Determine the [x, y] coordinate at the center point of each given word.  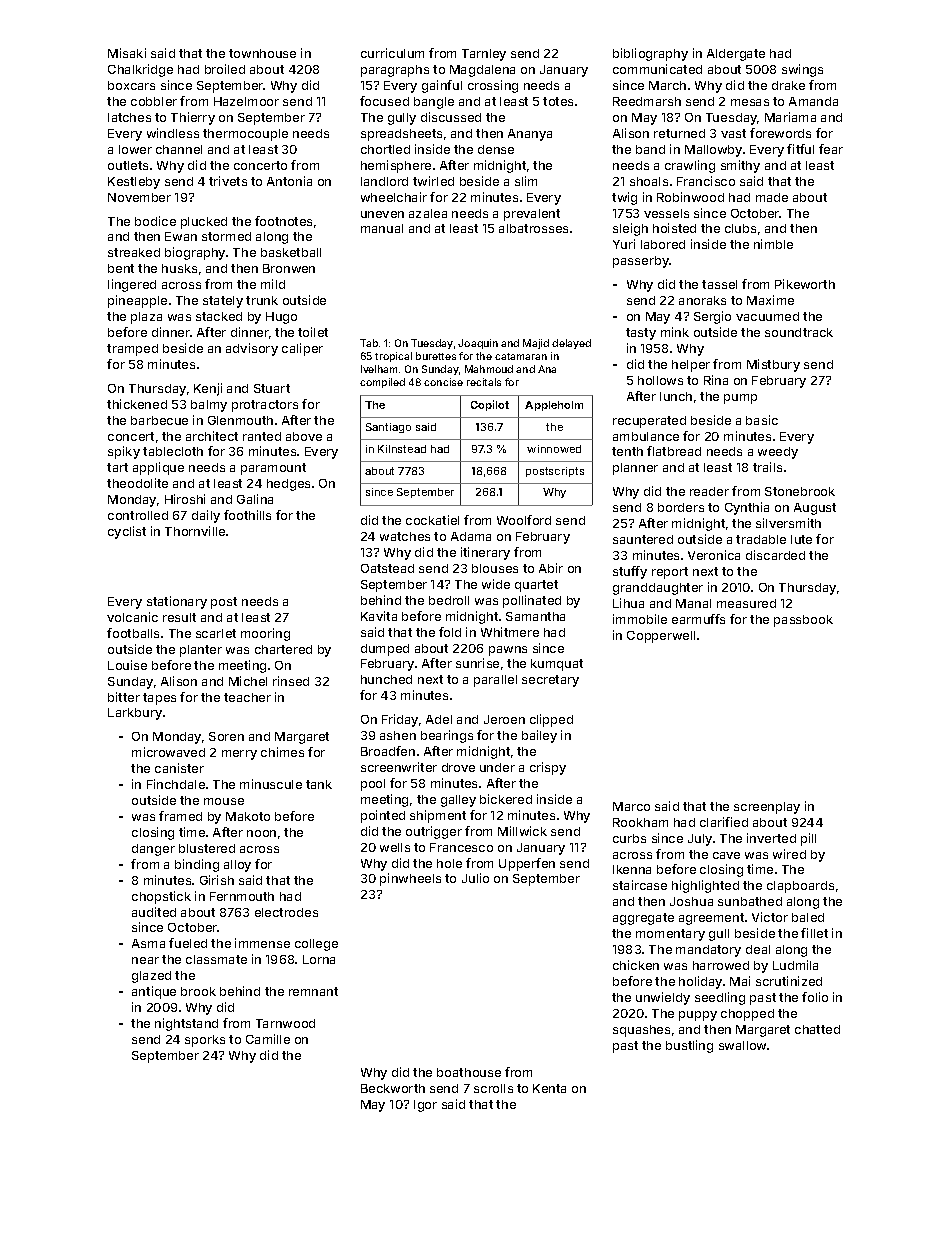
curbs [629, 838]
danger [153, 850]
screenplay [767, 808]
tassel [719, 284]
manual [382, 228]
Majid [536, 344]
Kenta [549, 1088]
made [772, 197]
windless [173, 133]
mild [273, 284]
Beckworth [393, 1088]
